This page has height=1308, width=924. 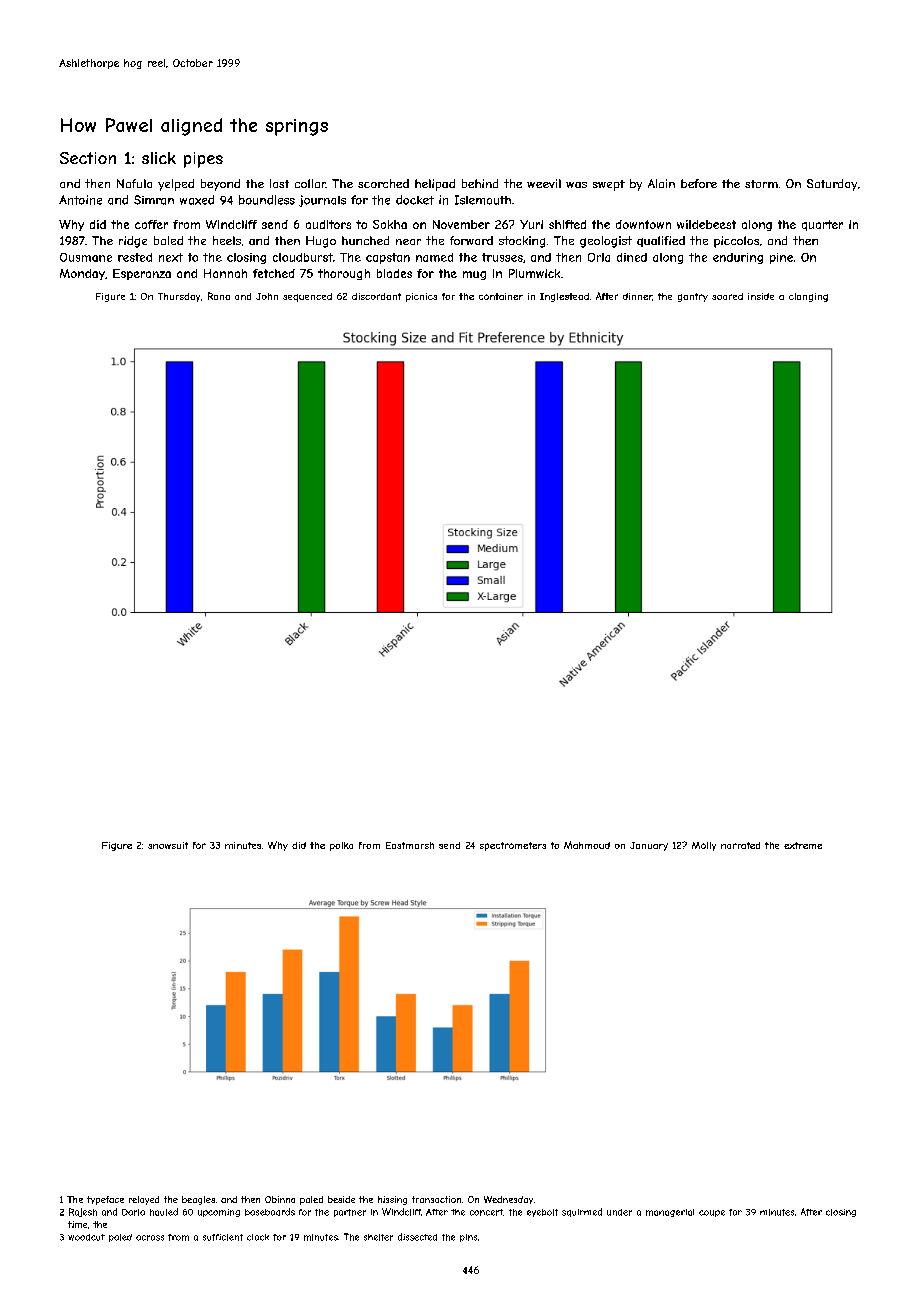 What do you see at coordinates (480, 183) in the page?
I see `behind` at bounding box center [480, 183].
